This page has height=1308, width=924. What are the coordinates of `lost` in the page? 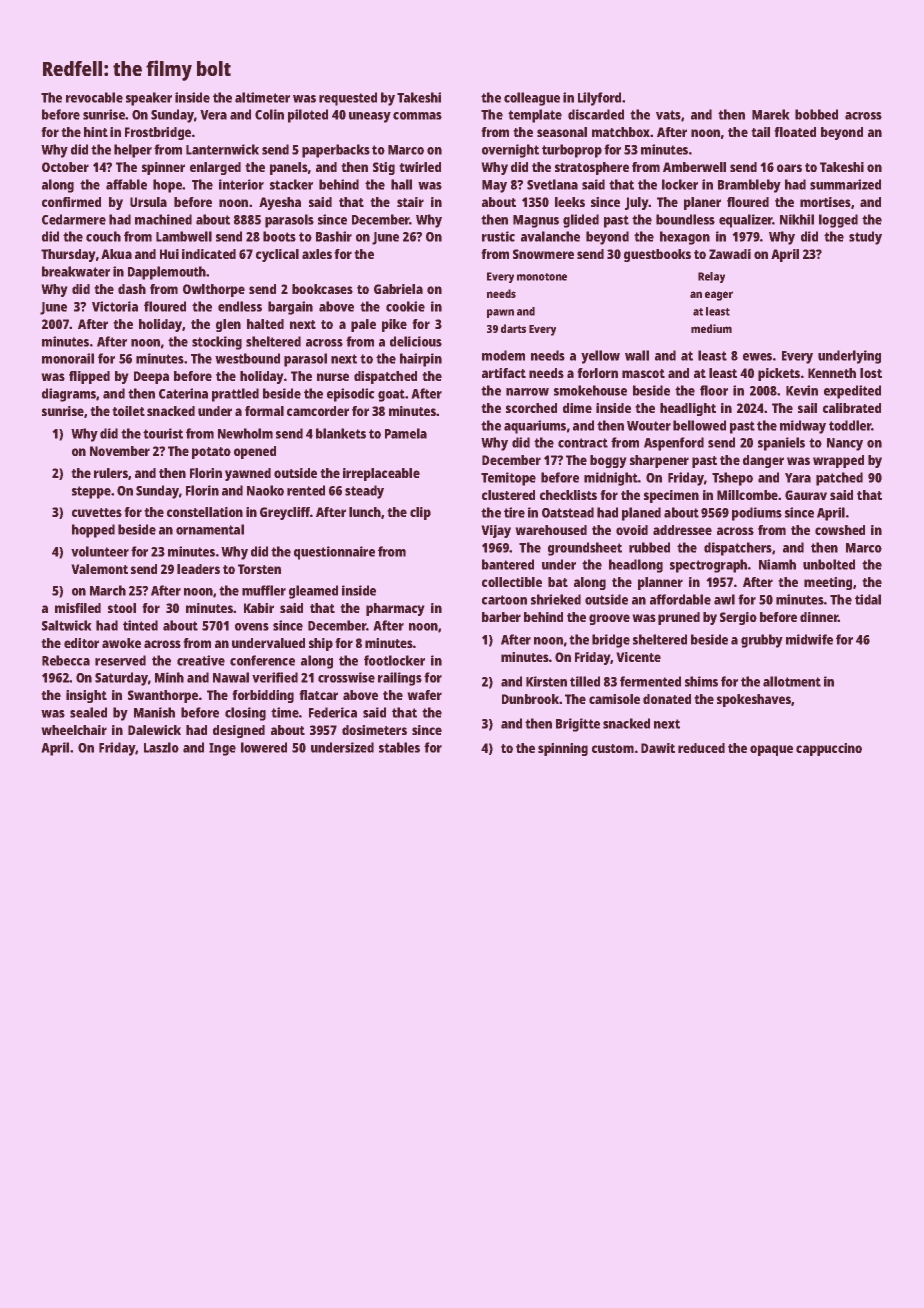 It's located at (871, 373).
